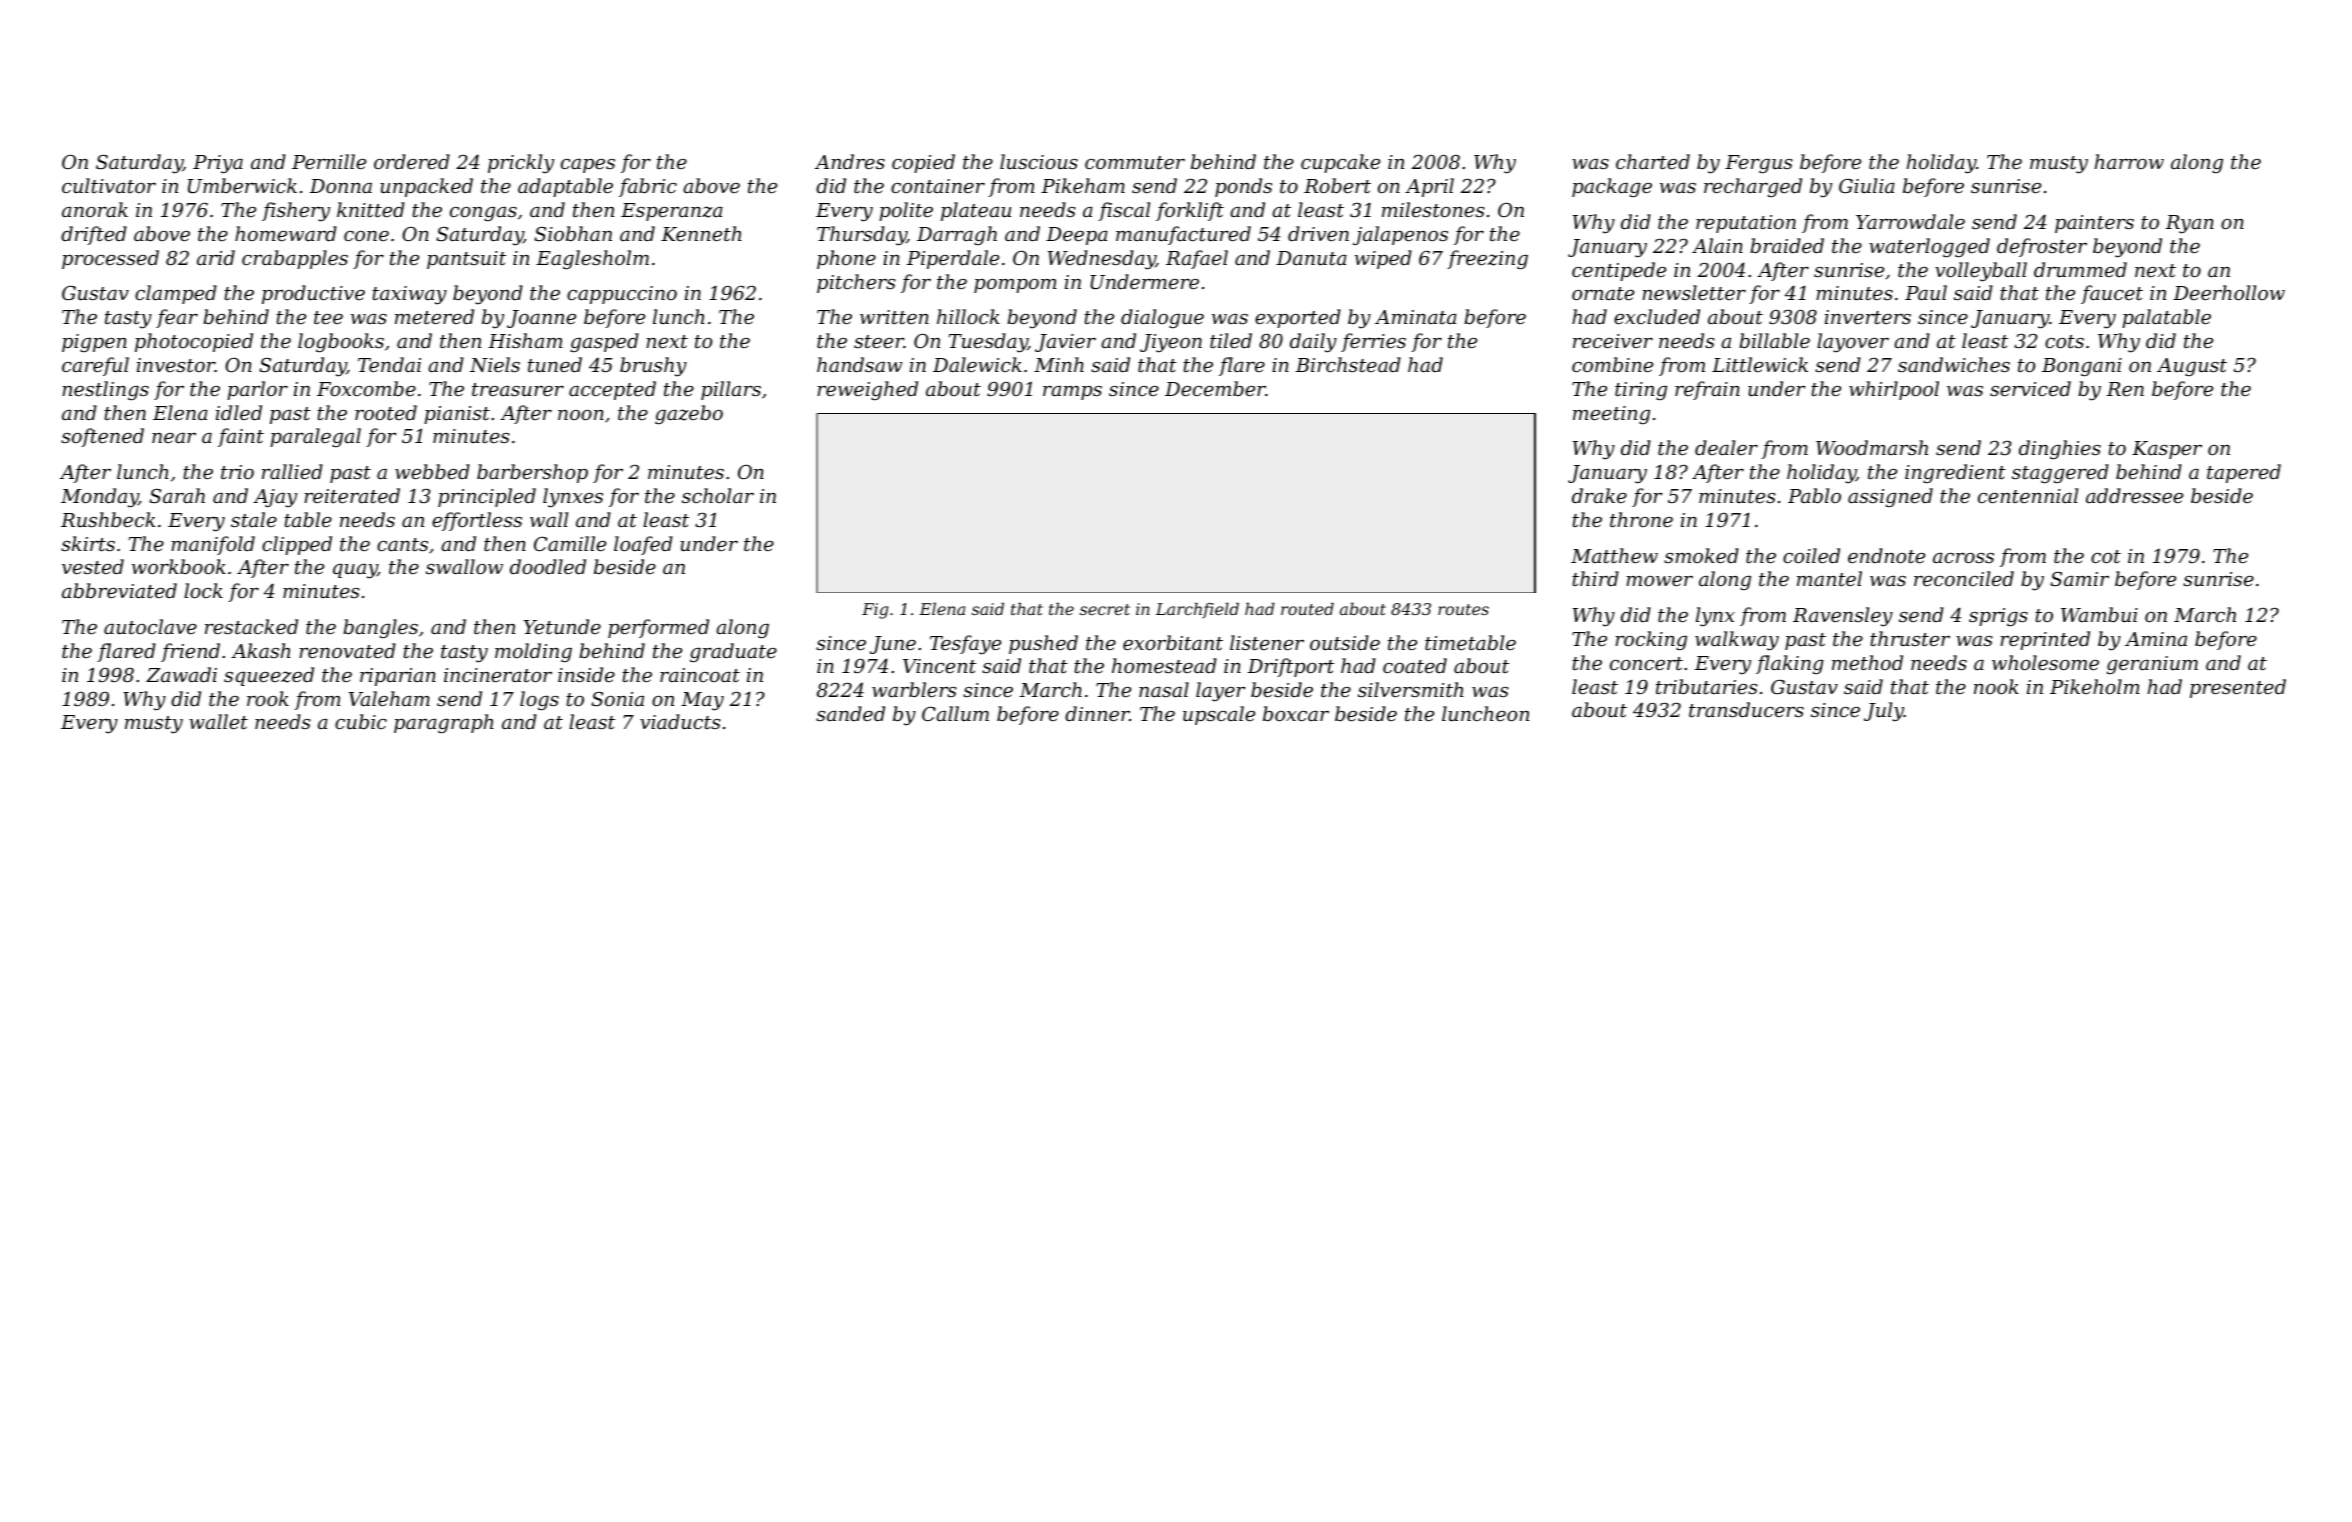  Describe the element at coordinates (239, 412) in the screenshot. I see `idled` at that location.
